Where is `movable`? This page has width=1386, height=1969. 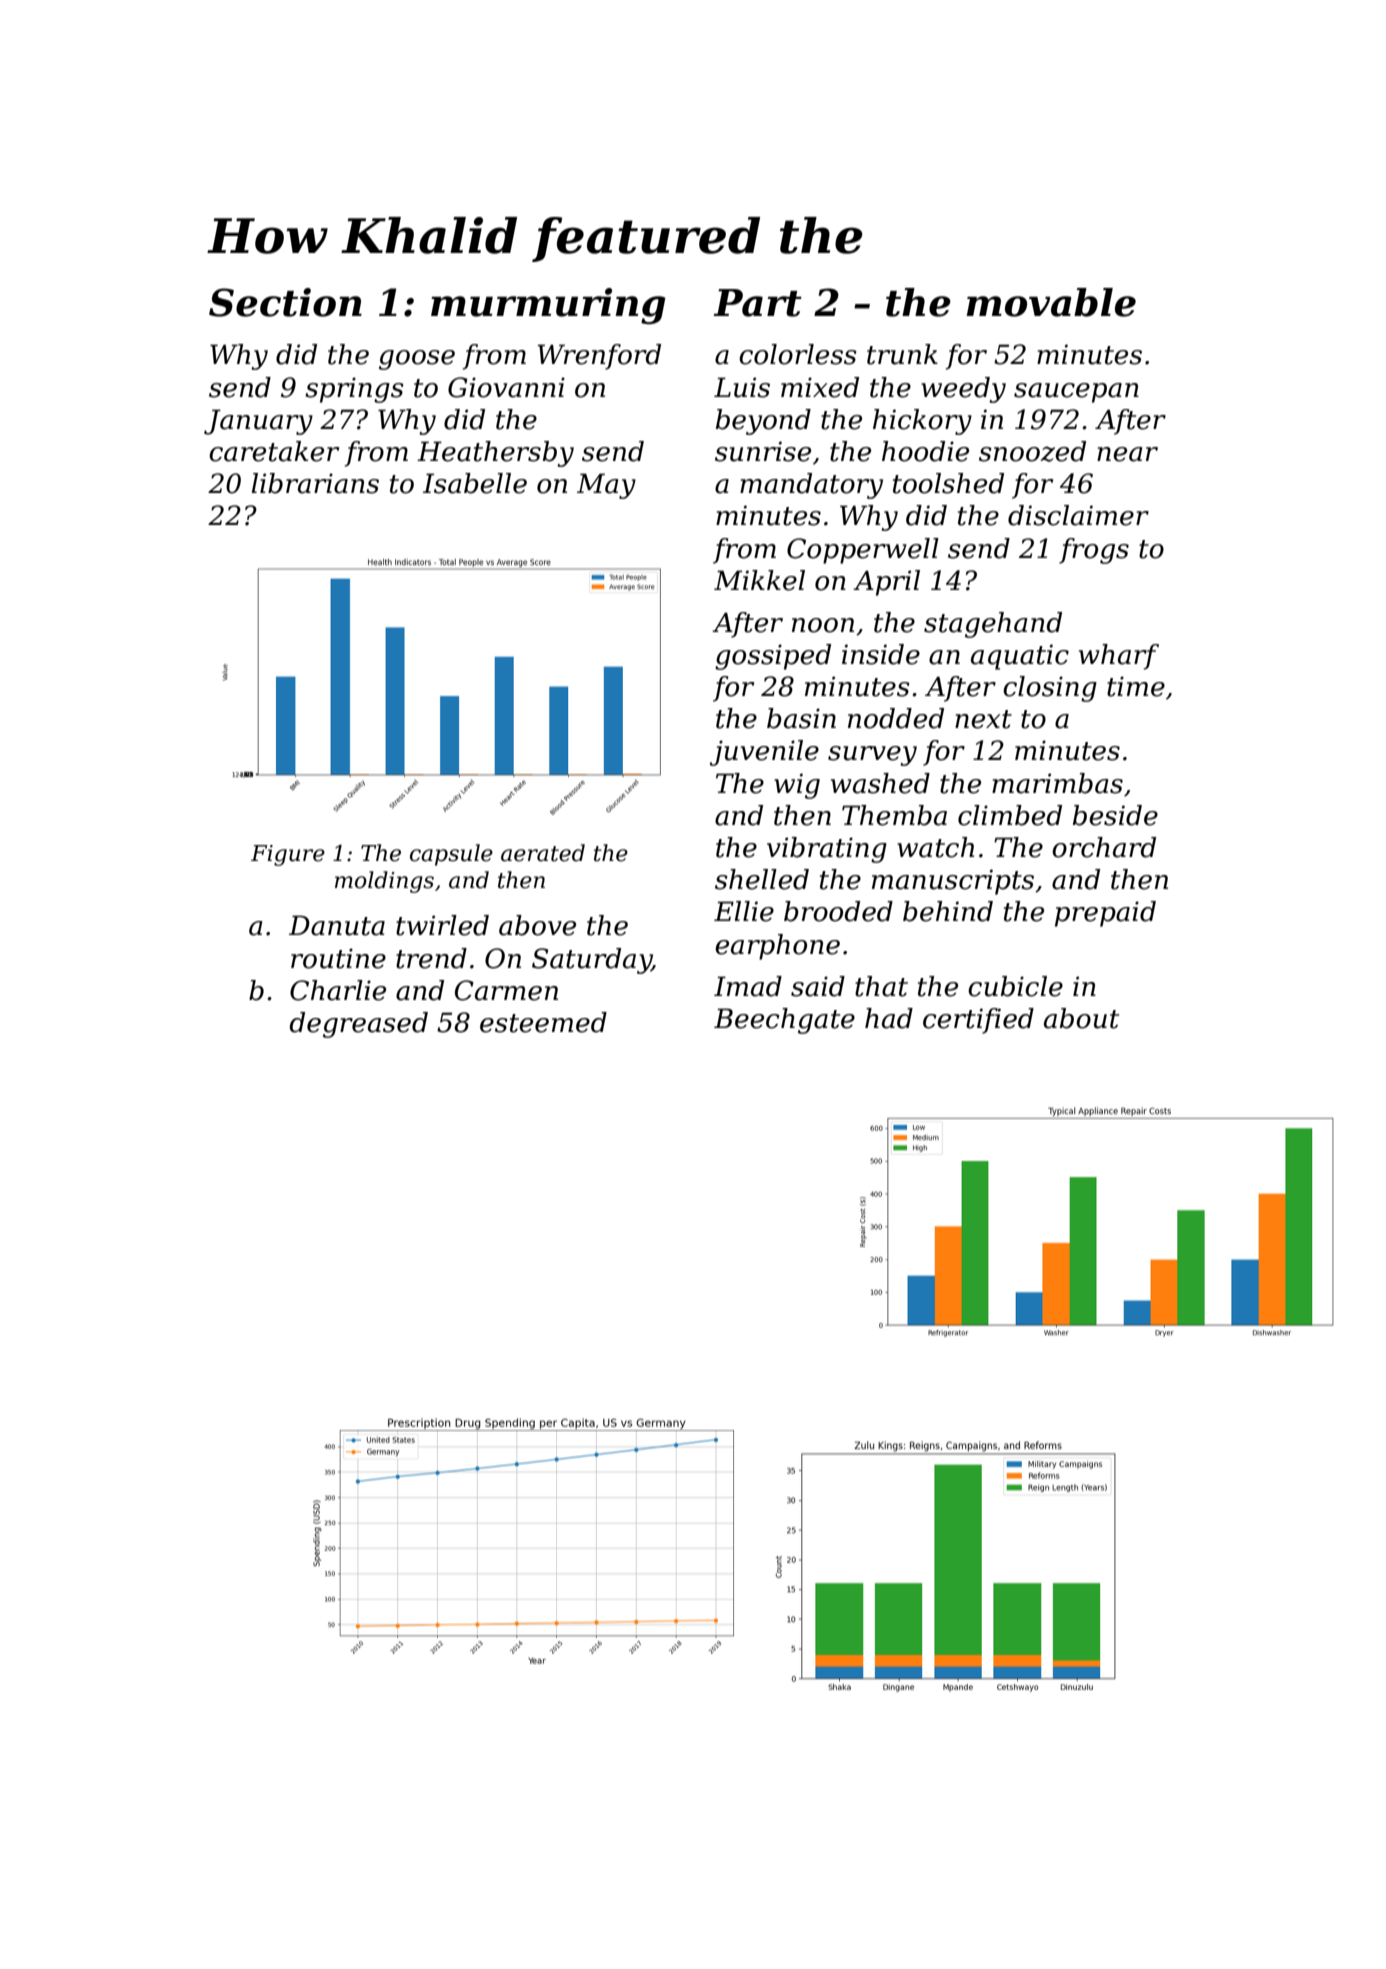
movable is located at coordinates (1051, 302).
